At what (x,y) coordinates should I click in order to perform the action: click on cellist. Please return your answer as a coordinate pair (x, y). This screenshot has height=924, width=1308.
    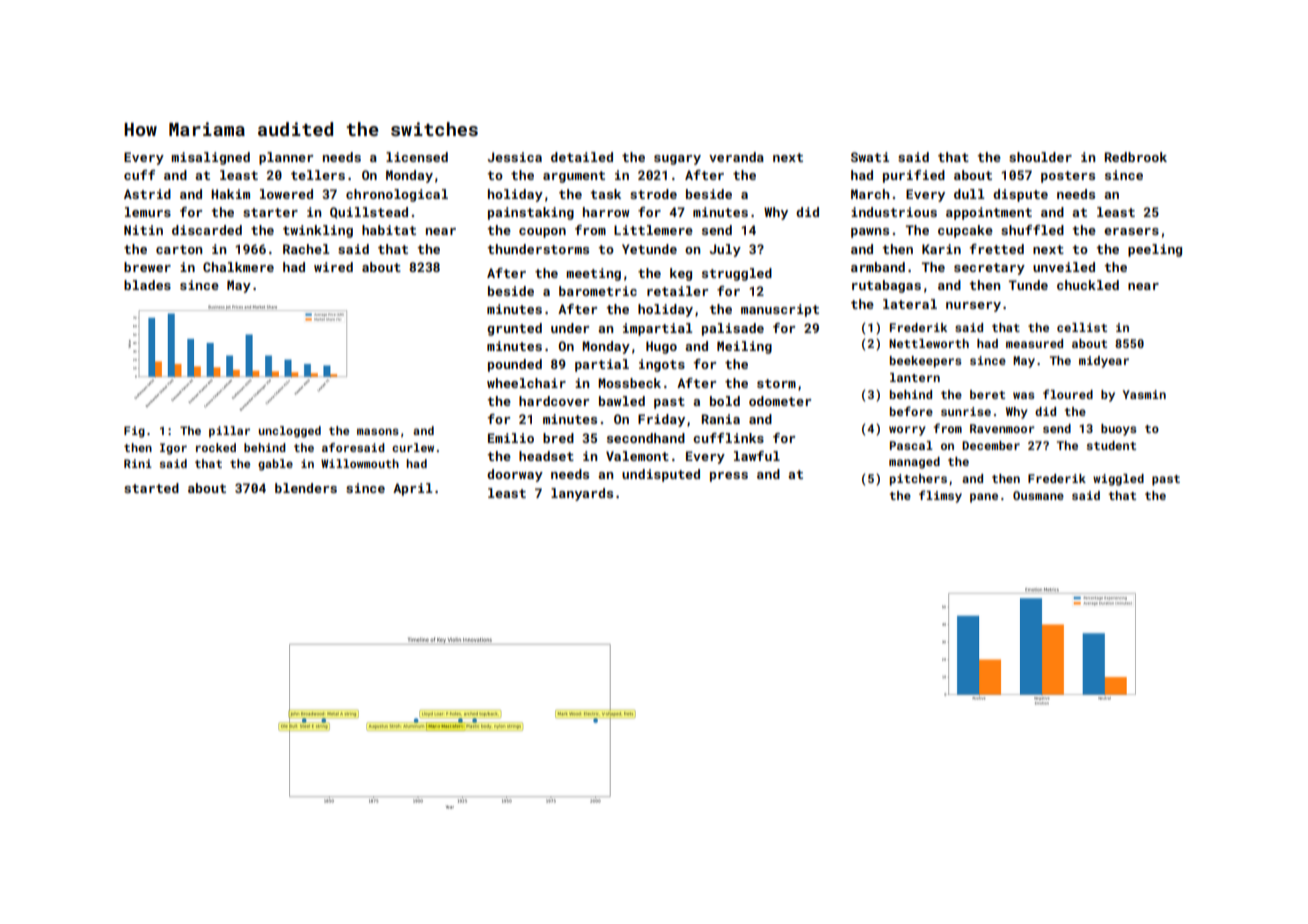
    Looking at the image, I should click on (1082, 327).
